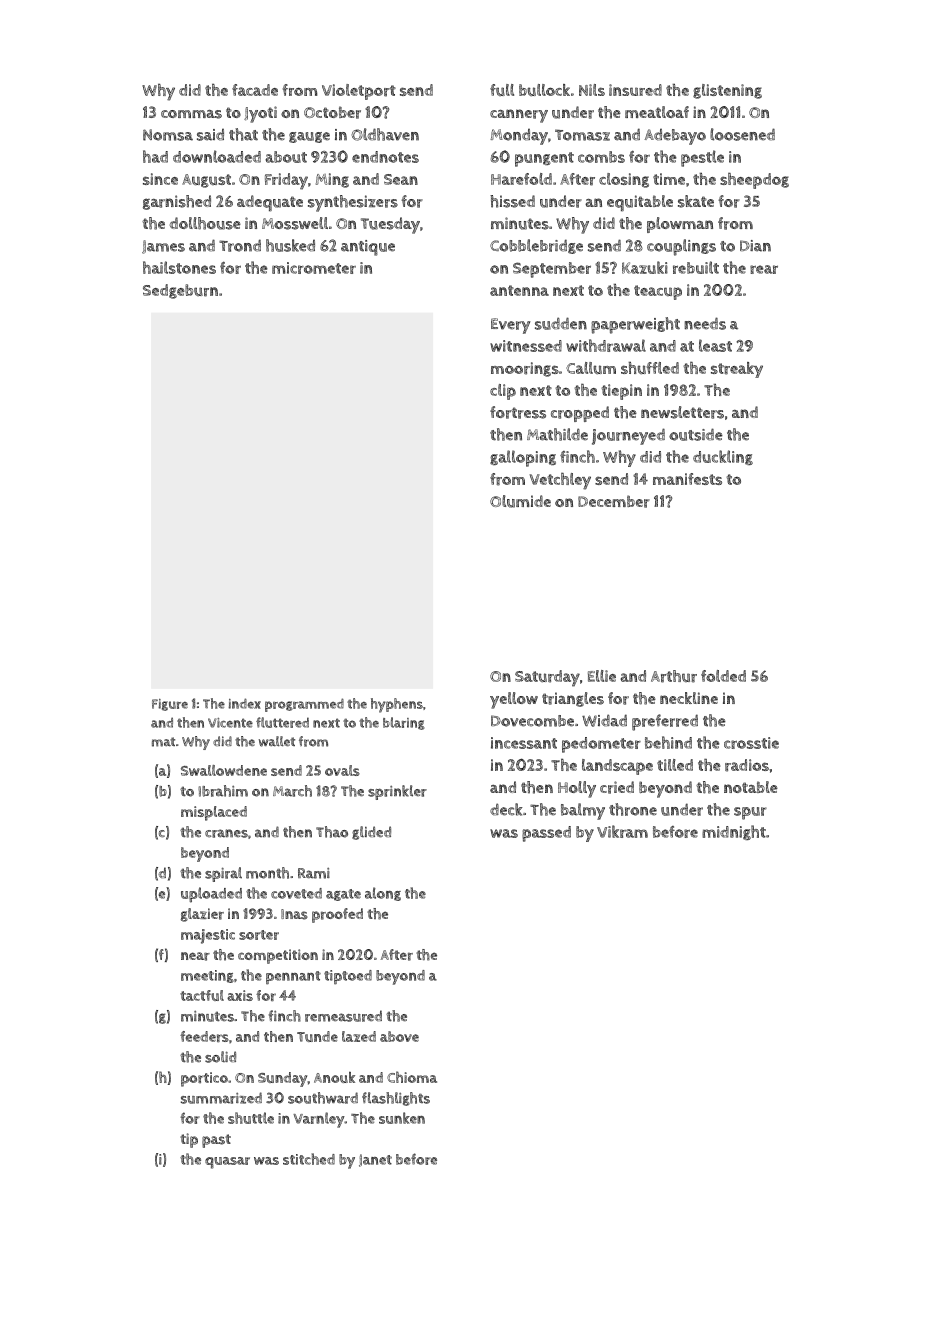 The width and height of the screenshot is (932, 1324). Describe the element at coordinates (734, 832) in the screenshot. I see `midnight` at that location.
